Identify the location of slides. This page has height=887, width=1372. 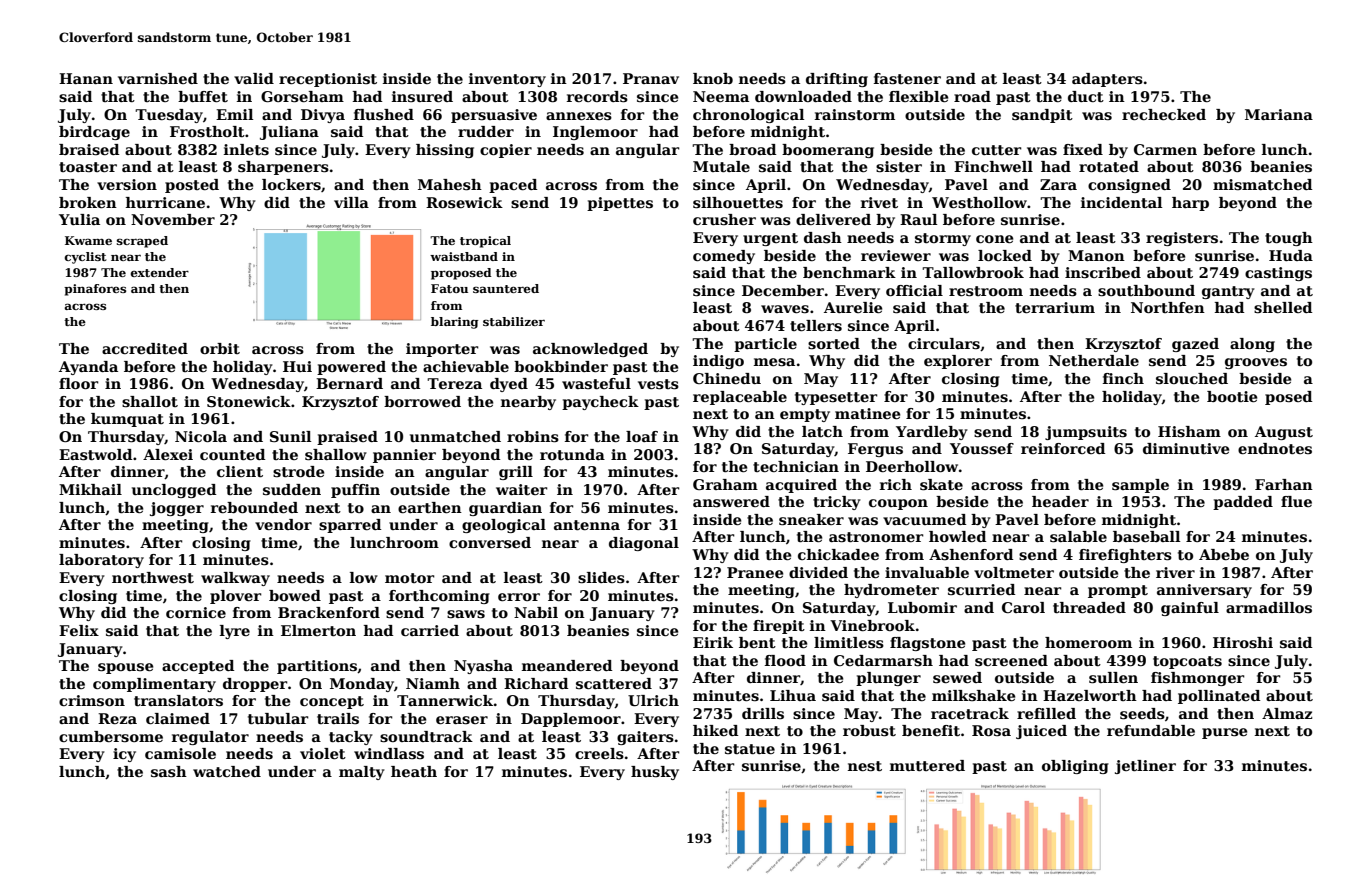
(601, 578).
